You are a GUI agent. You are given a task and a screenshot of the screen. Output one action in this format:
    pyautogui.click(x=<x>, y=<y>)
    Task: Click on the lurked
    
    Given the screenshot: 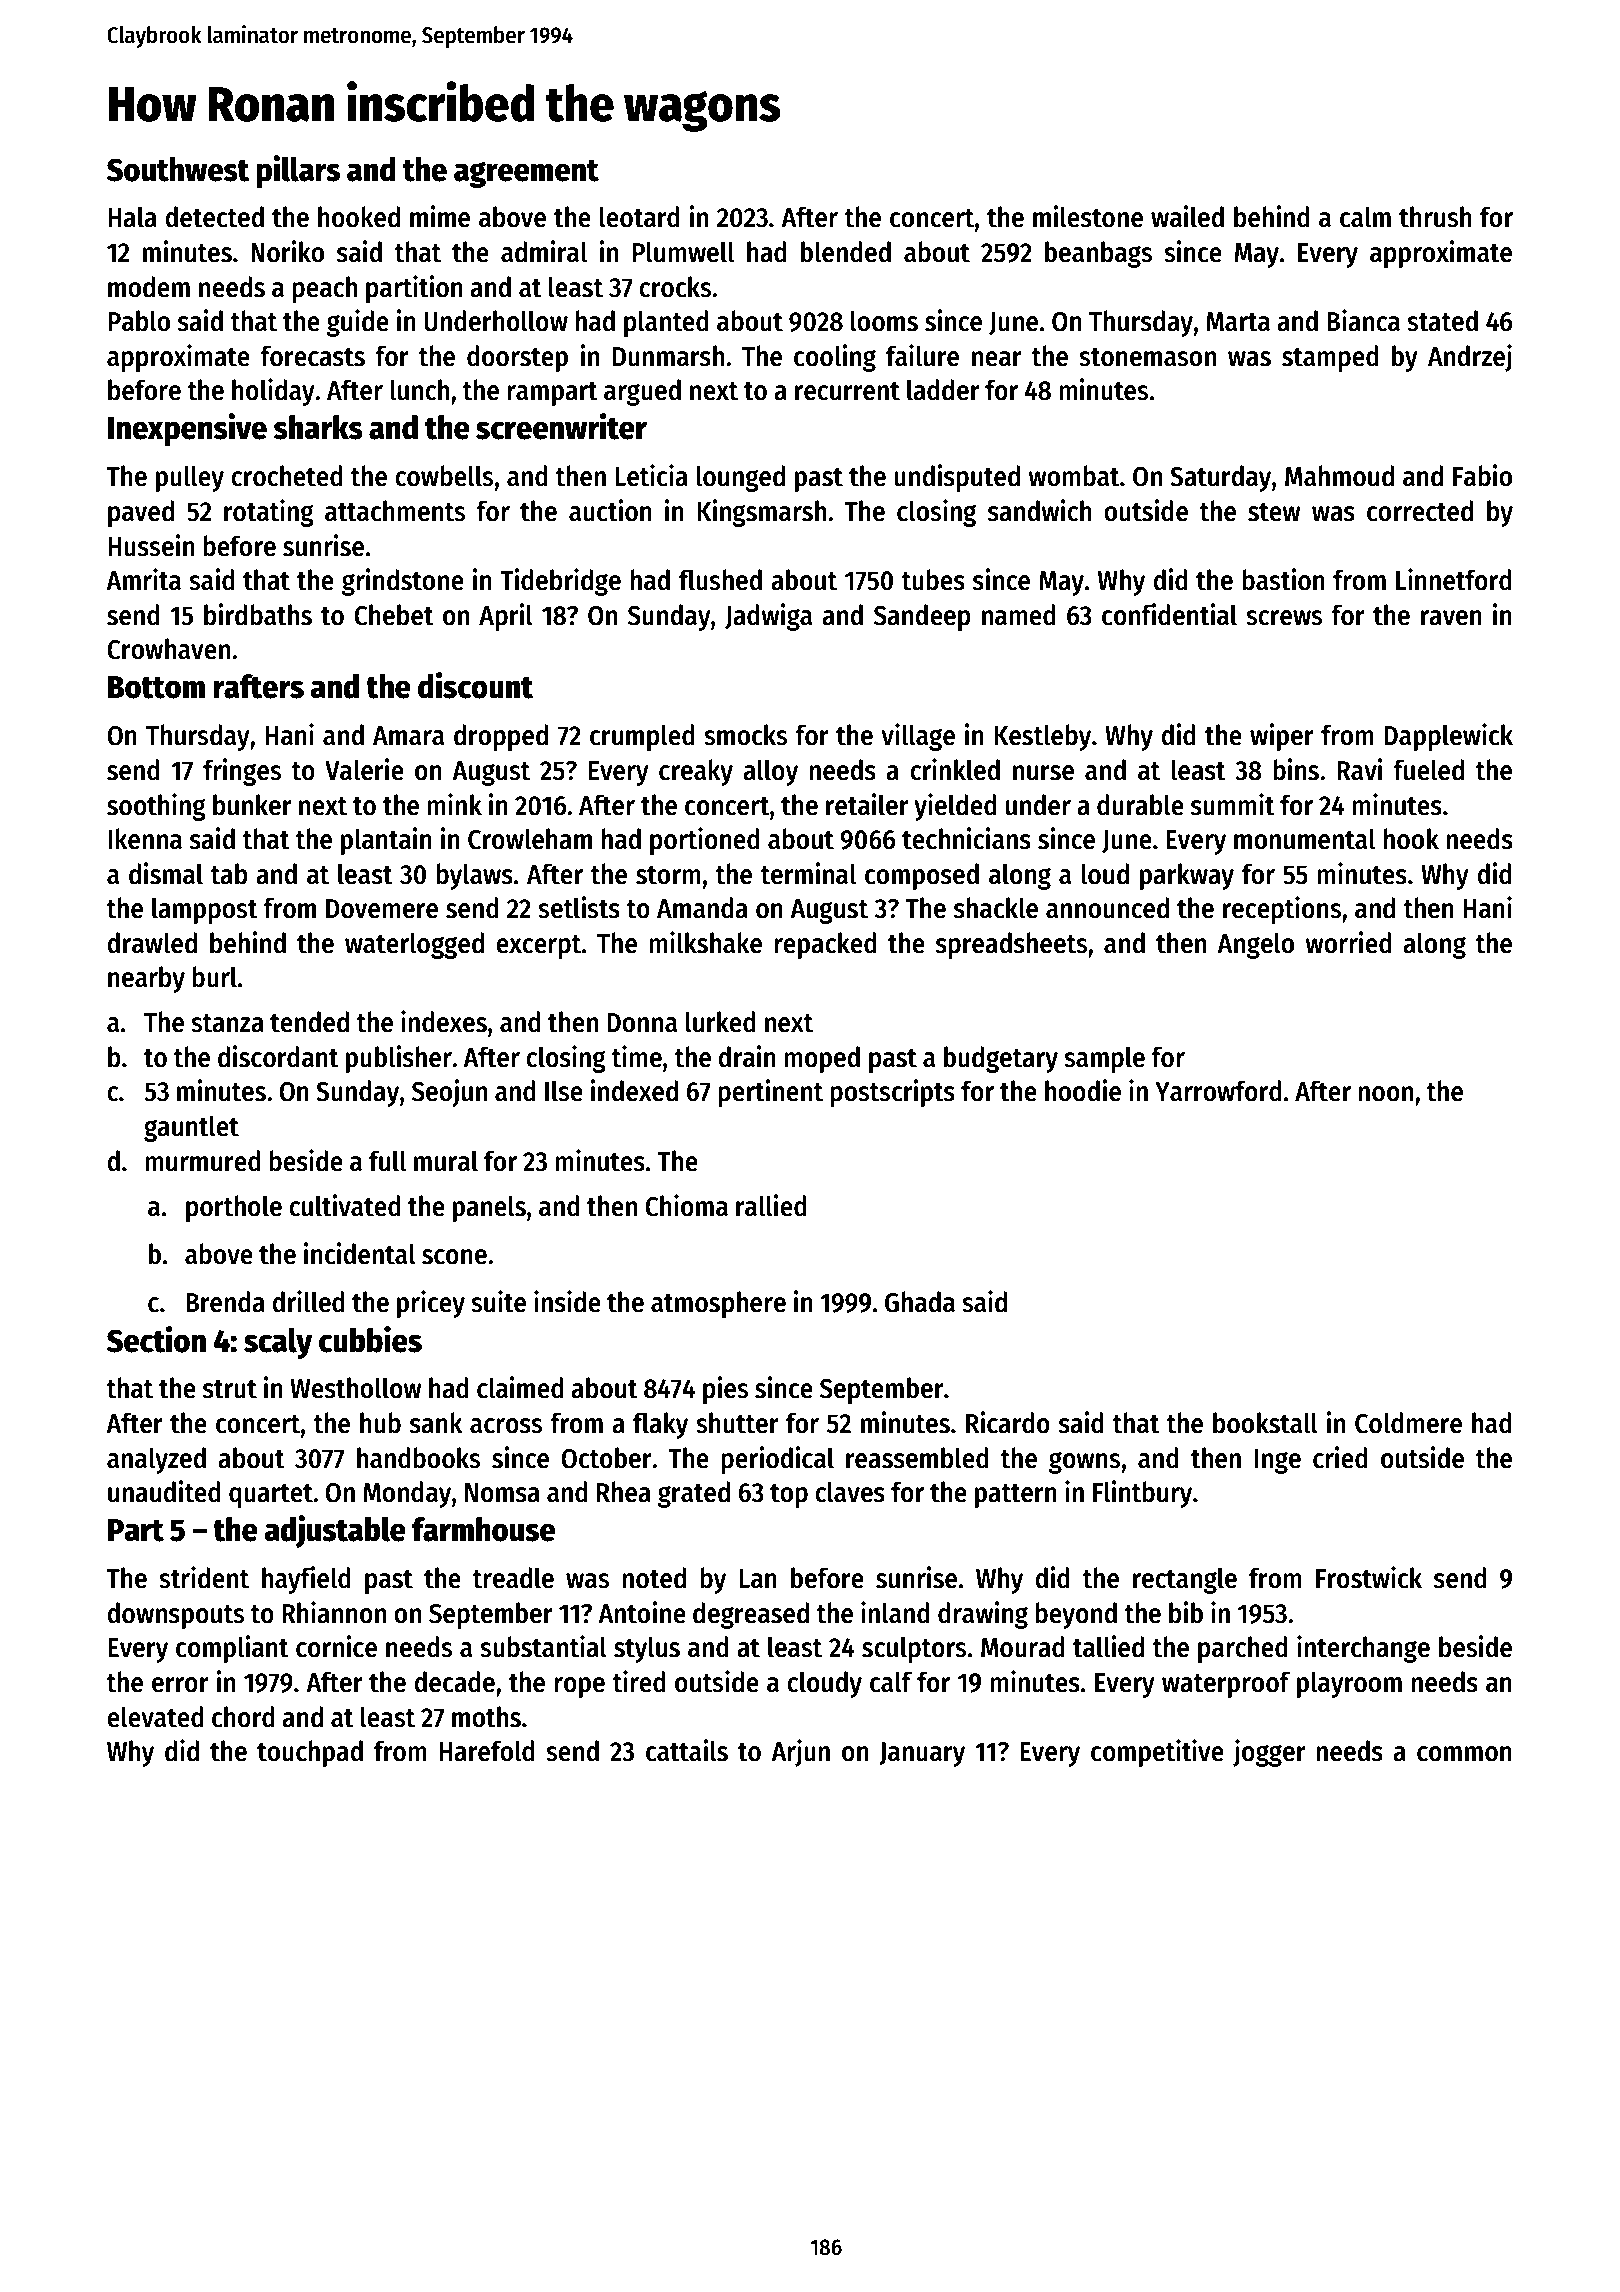 What is the action you would take?
    pyautogui.click(x=721, y=1022)
